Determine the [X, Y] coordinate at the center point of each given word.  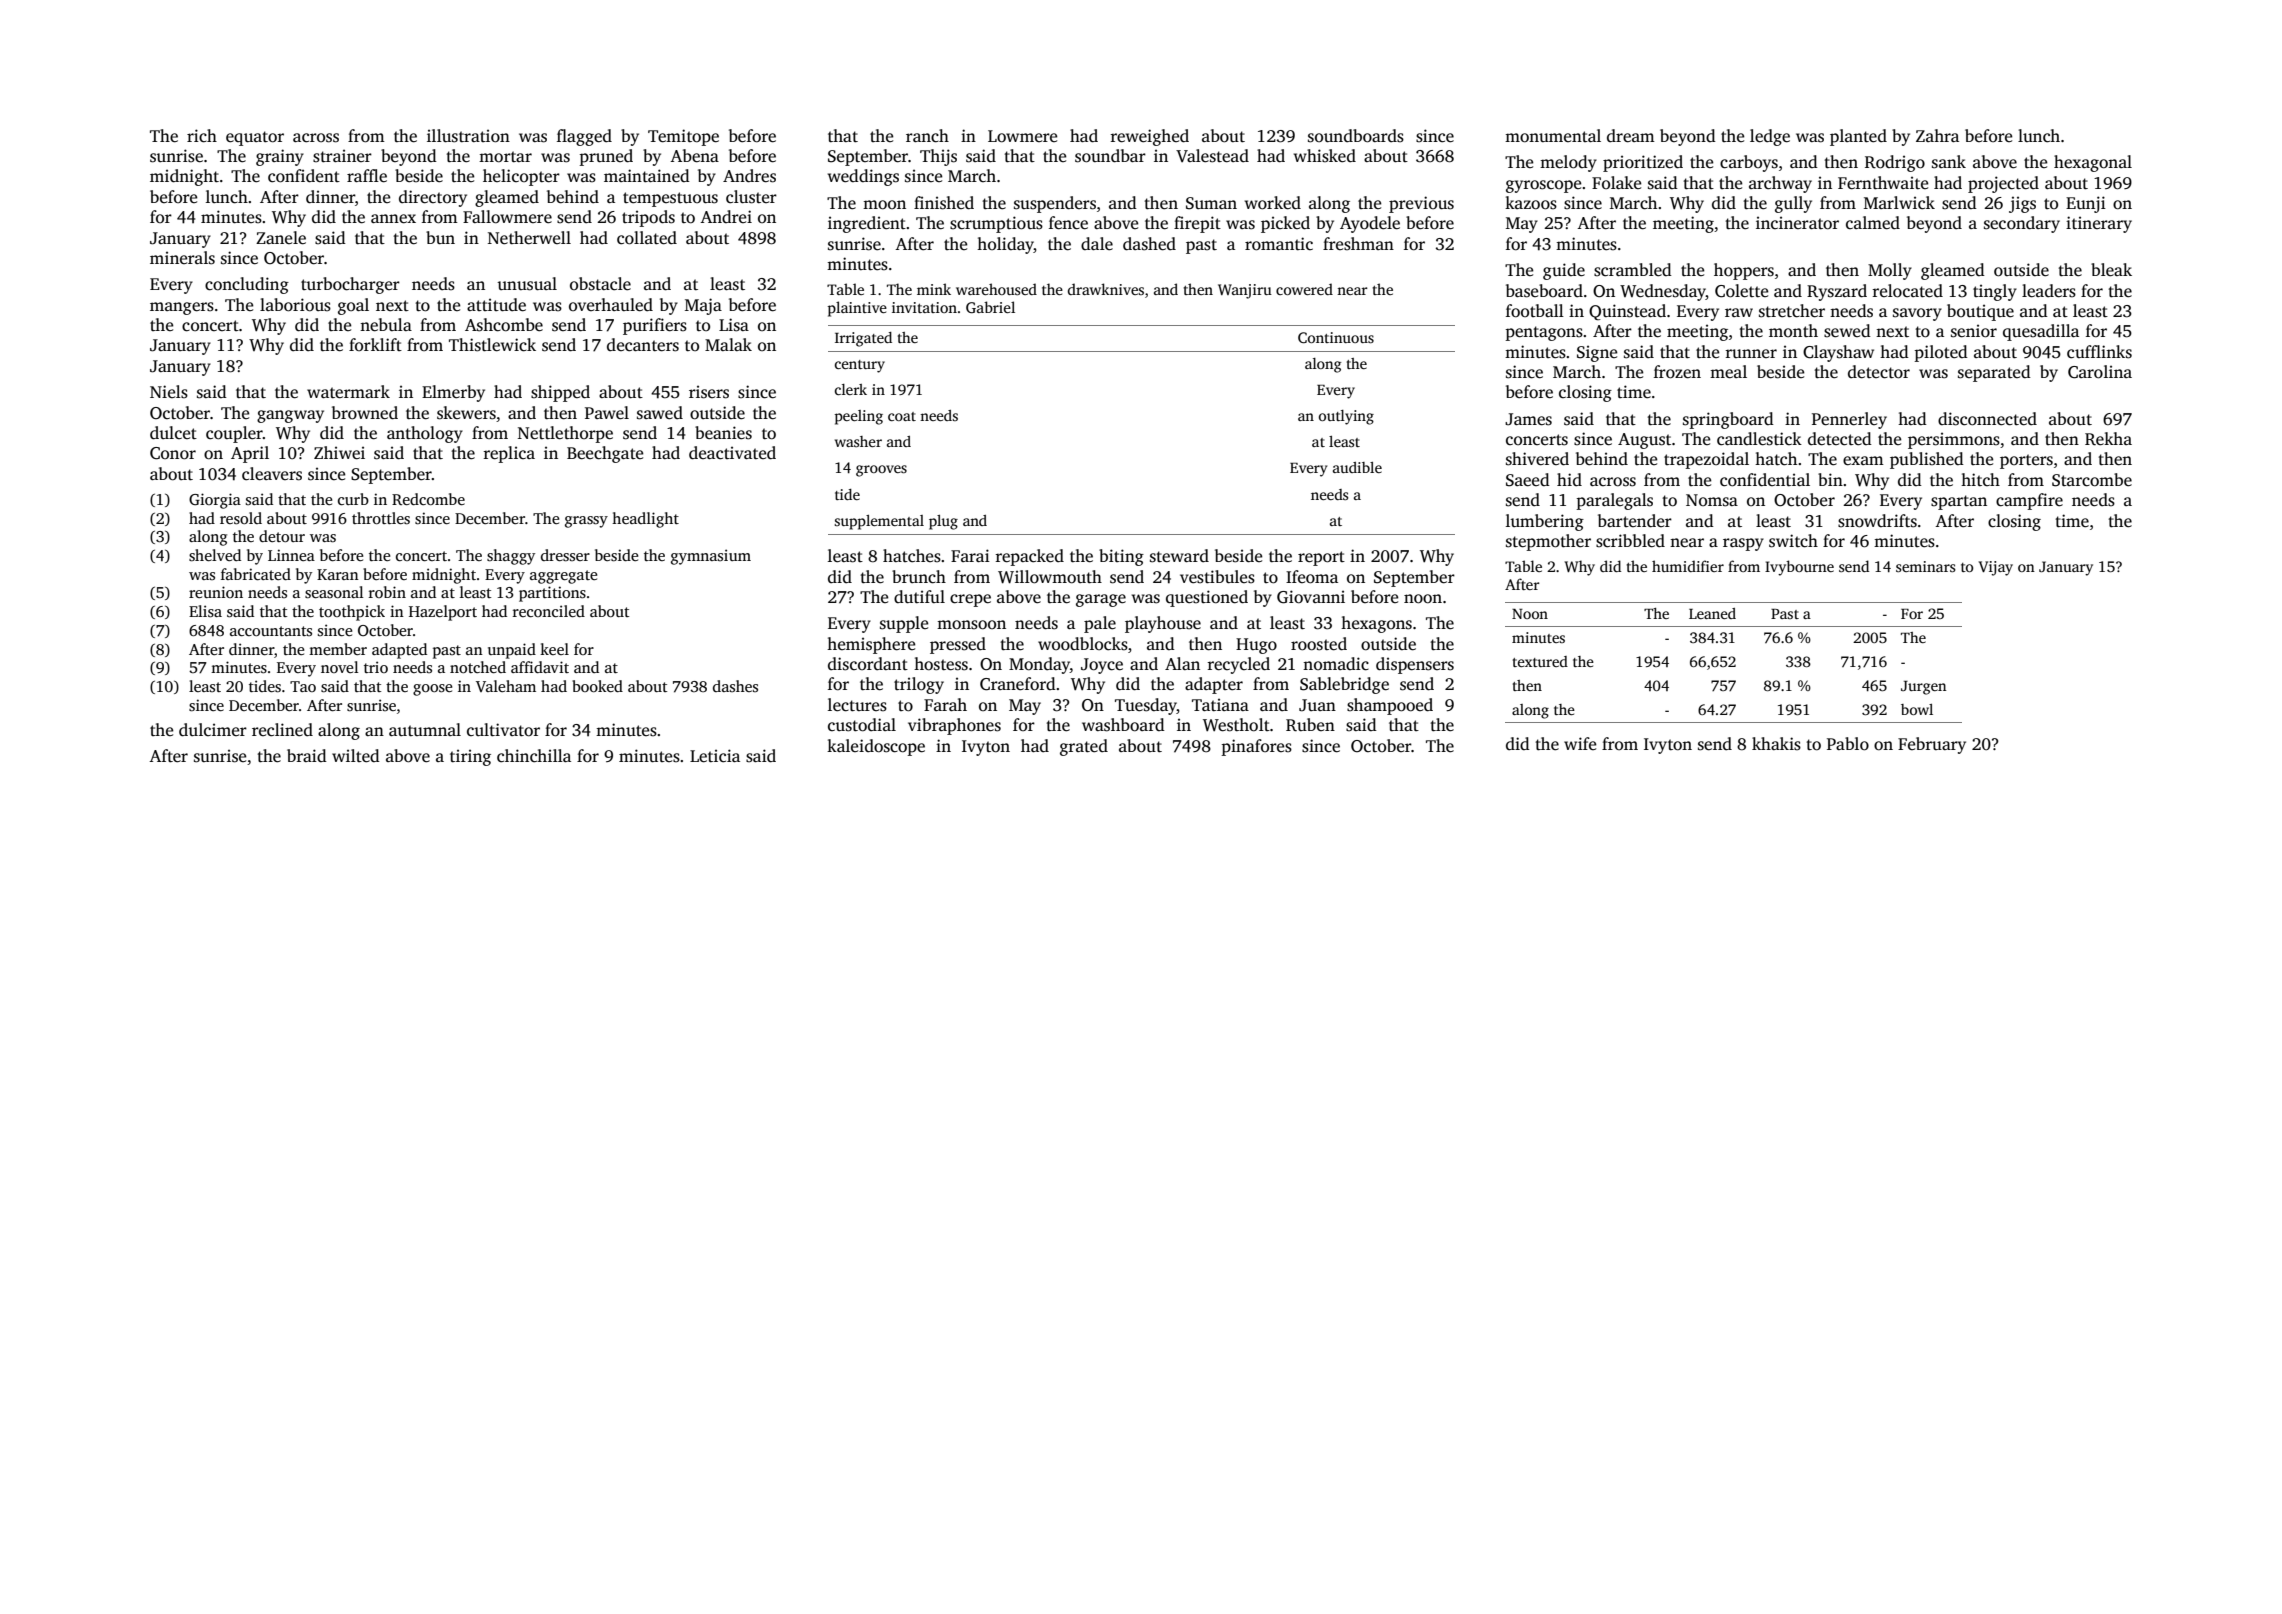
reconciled [549, 611]
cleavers [272, 474]
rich [202, 136]
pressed [958, 645]
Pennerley [1849, 420]
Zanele [281, 238]
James [1528, 419]
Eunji [2086, 204]
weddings [863, 177]
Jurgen [1923, 688]
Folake [1617, 182]
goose [432, 690]
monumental [1553, 136]
